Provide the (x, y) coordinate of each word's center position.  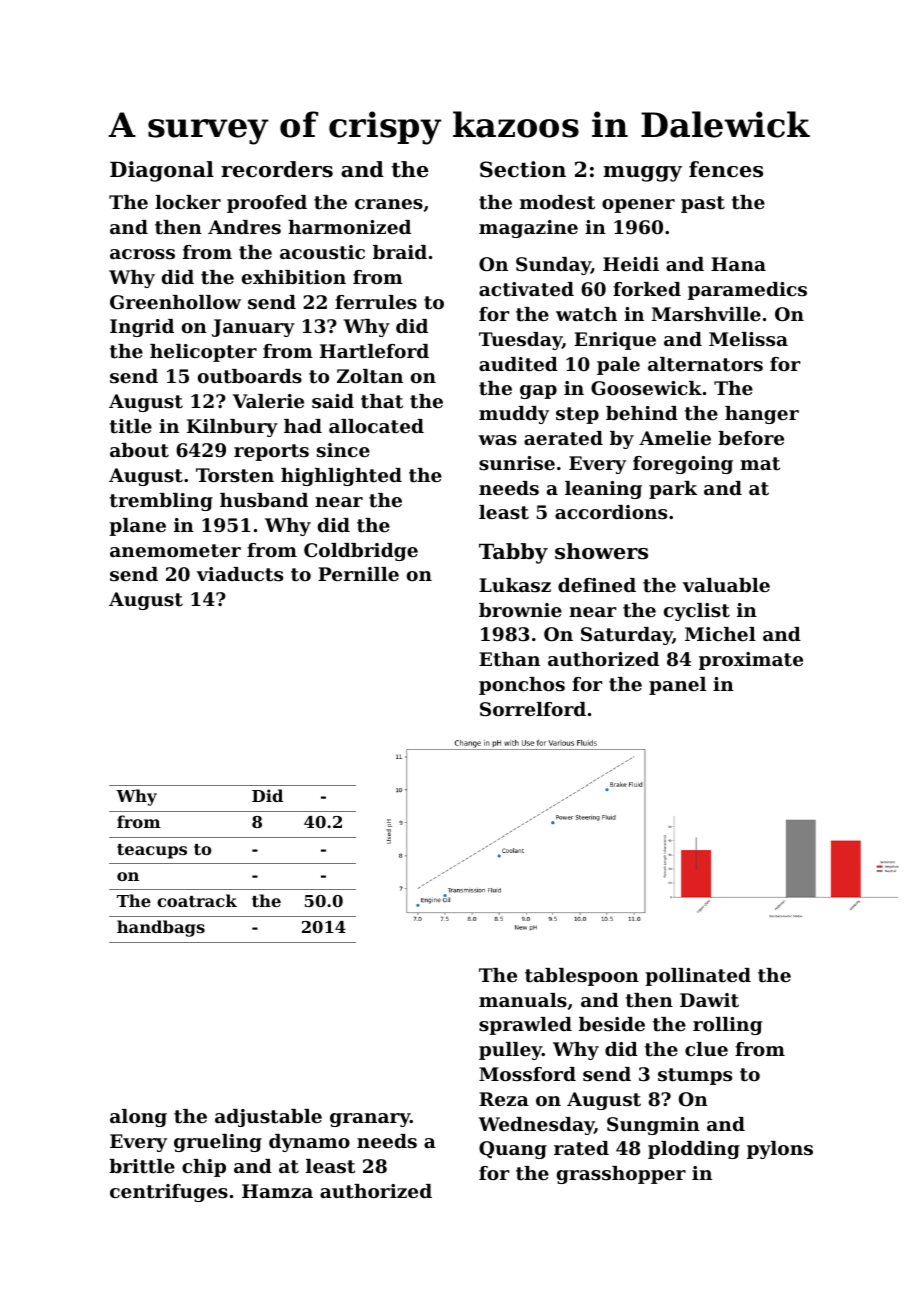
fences (726, 169)
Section (523, 169)
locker (188, 202)
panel (677, 686)
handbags (161, 928)
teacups (152, 851)
